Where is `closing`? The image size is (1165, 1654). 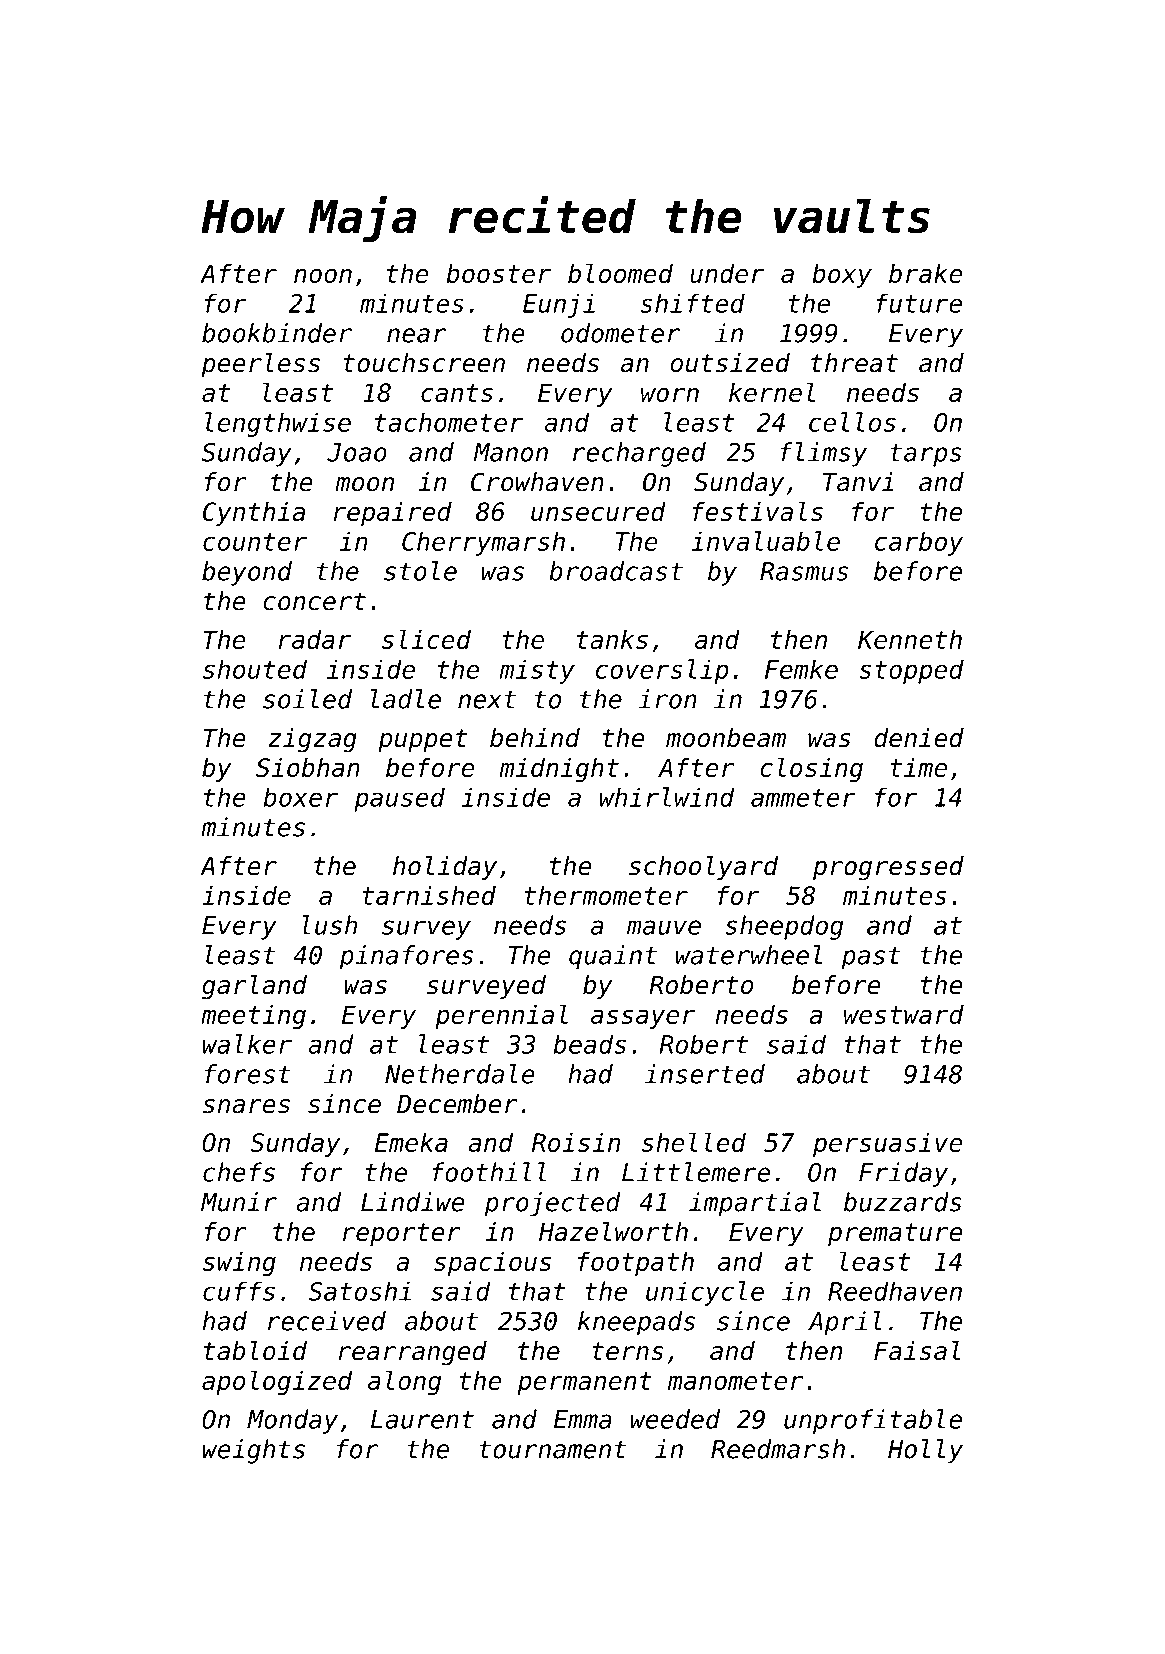
closing is located at coordinates (811, 769).
